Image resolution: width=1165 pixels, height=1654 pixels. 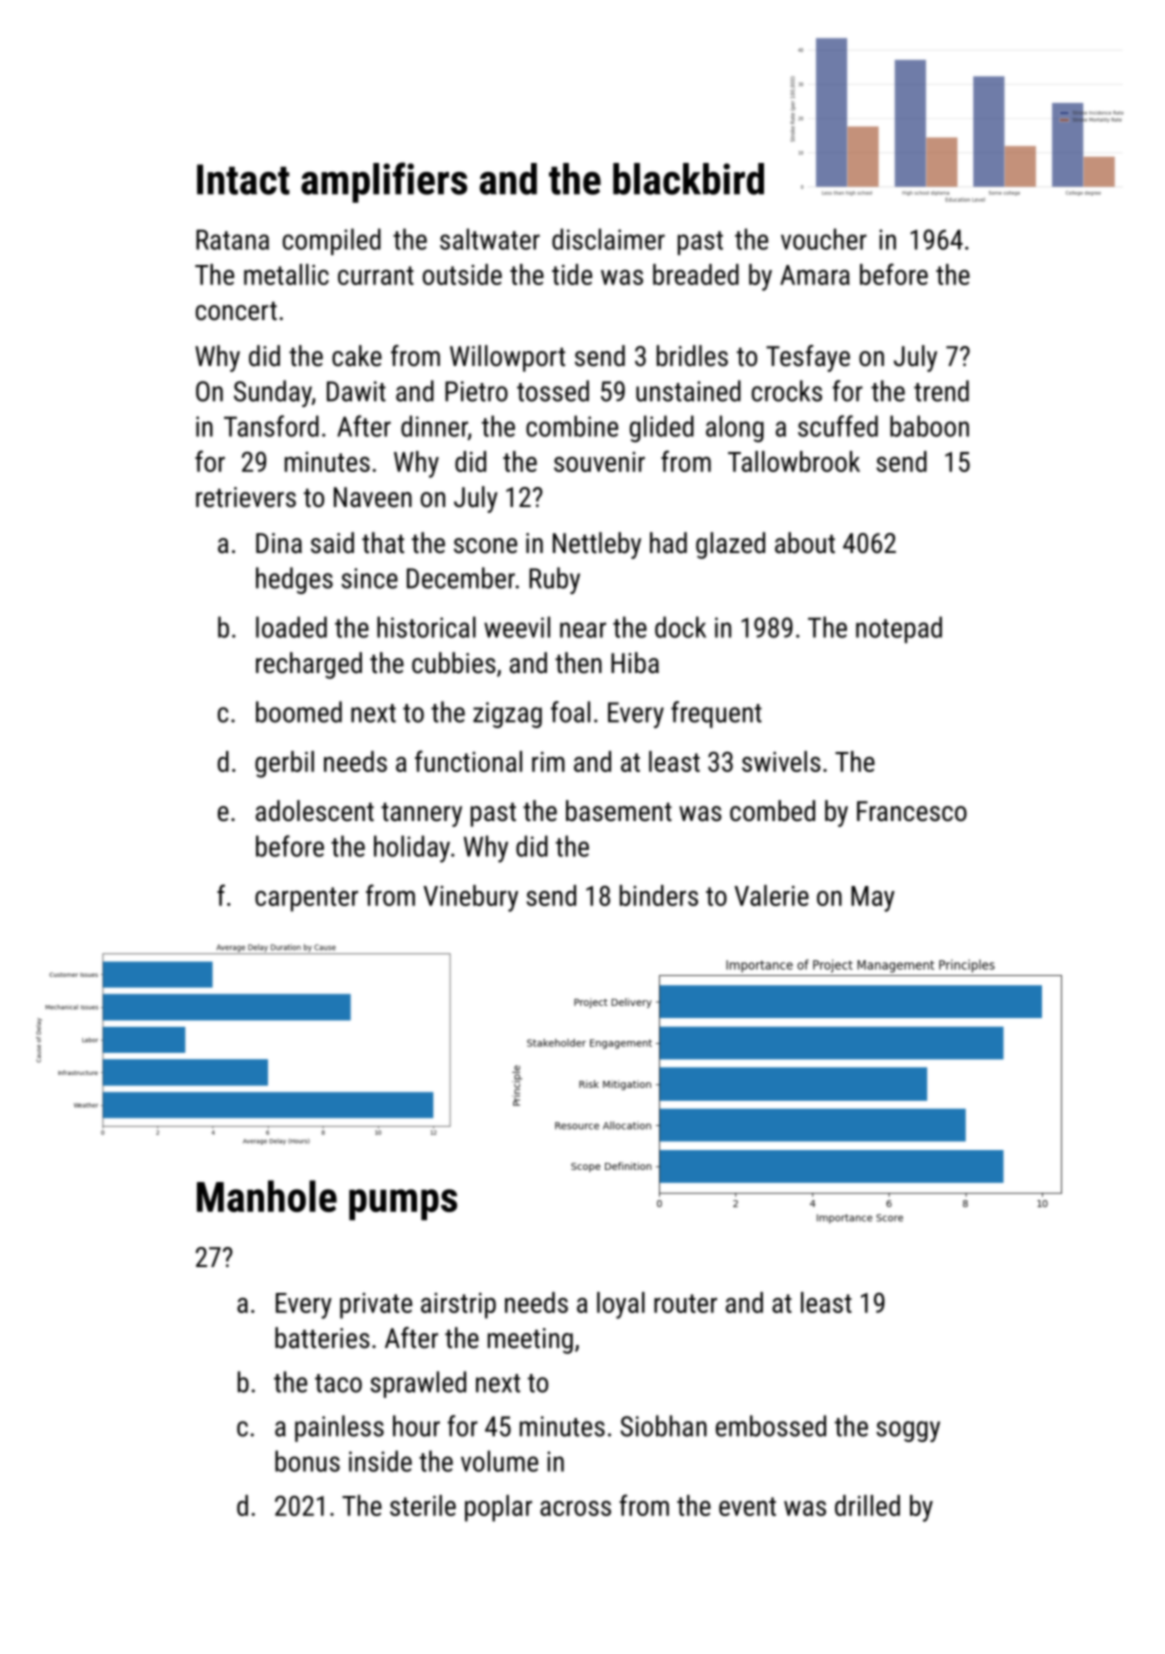 What do you see at coordinates (781, 761) in the screenshot?
I see `swivels` at bounding box center [781, 761].
